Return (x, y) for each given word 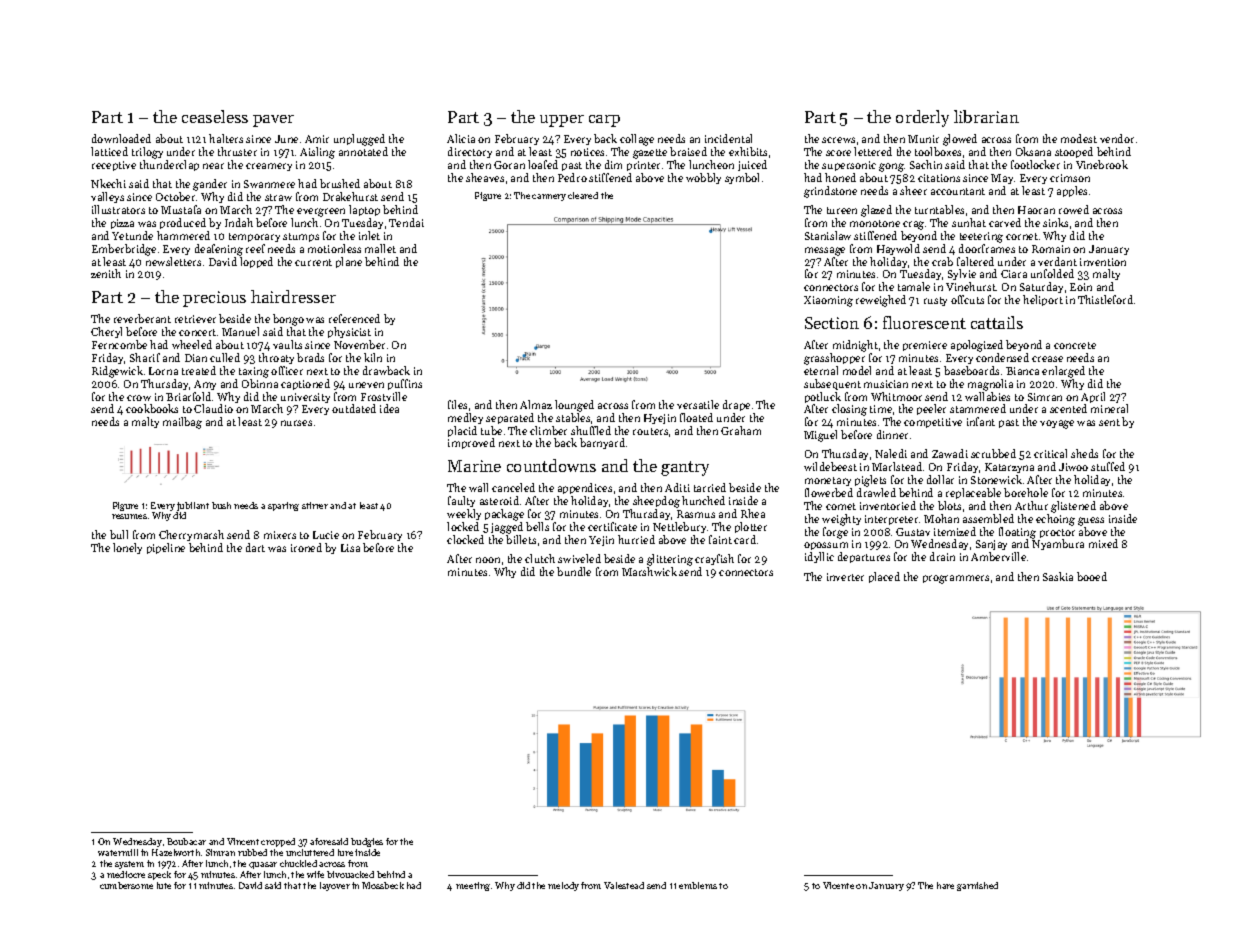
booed (1092, 576)
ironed (306, 547)
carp (604, 121)
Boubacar (186, 841)
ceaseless (215, 116)
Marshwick (649, 571)
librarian (986, 116)
